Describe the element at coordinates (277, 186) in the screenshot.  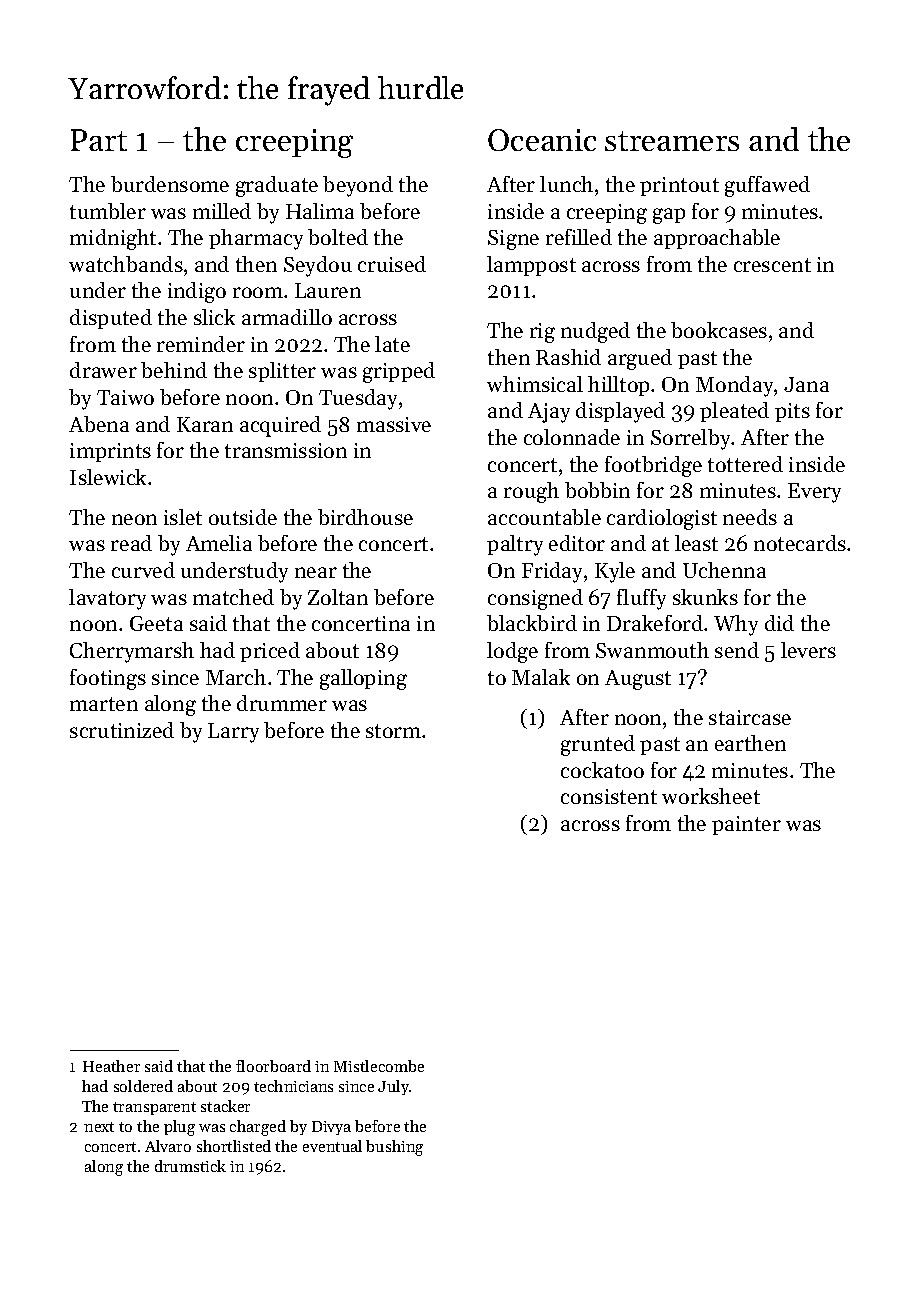
I see `graduate` at that location.
